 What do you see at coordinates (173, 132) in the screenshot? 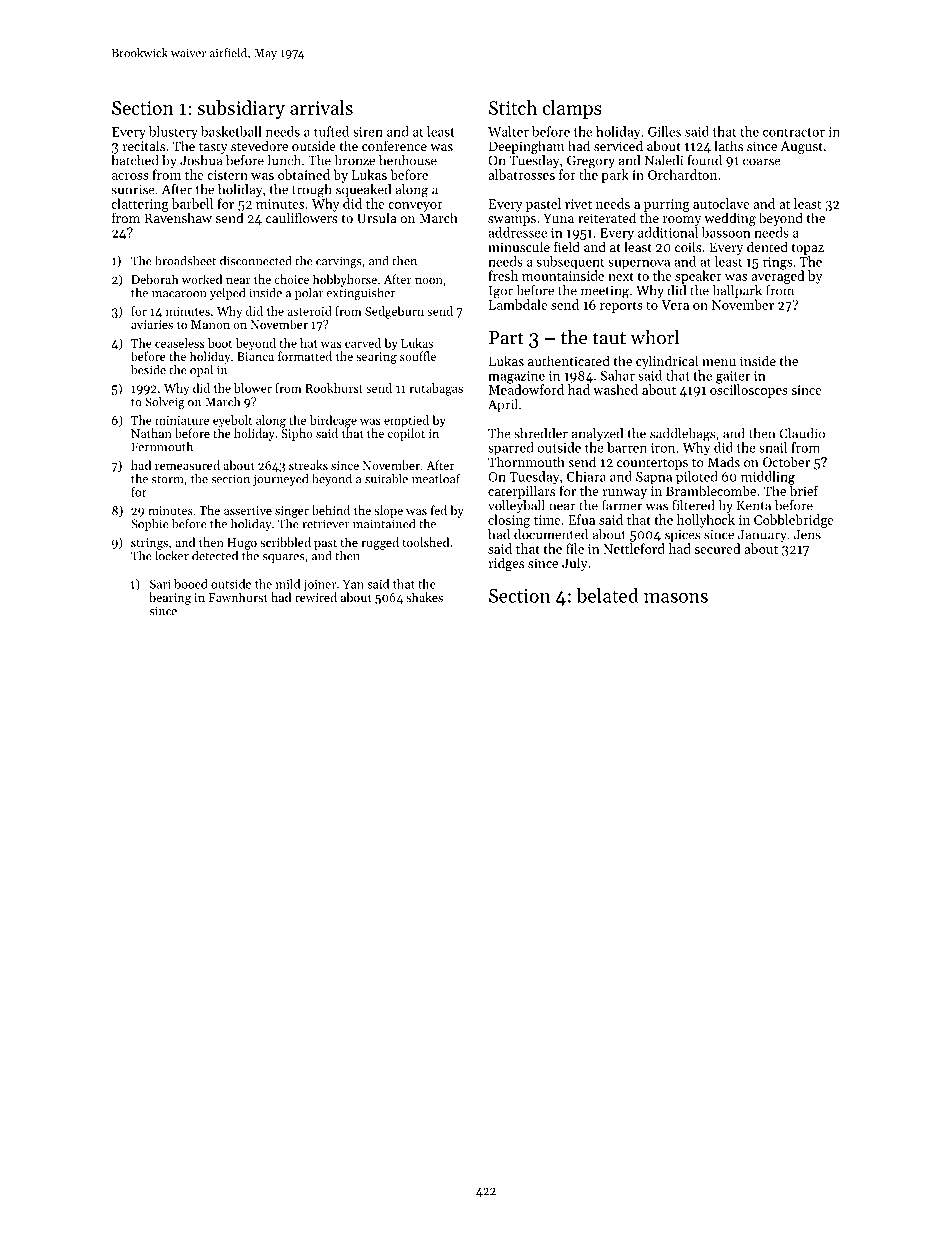
I see `blustery` at bounding box center [173, 132].
